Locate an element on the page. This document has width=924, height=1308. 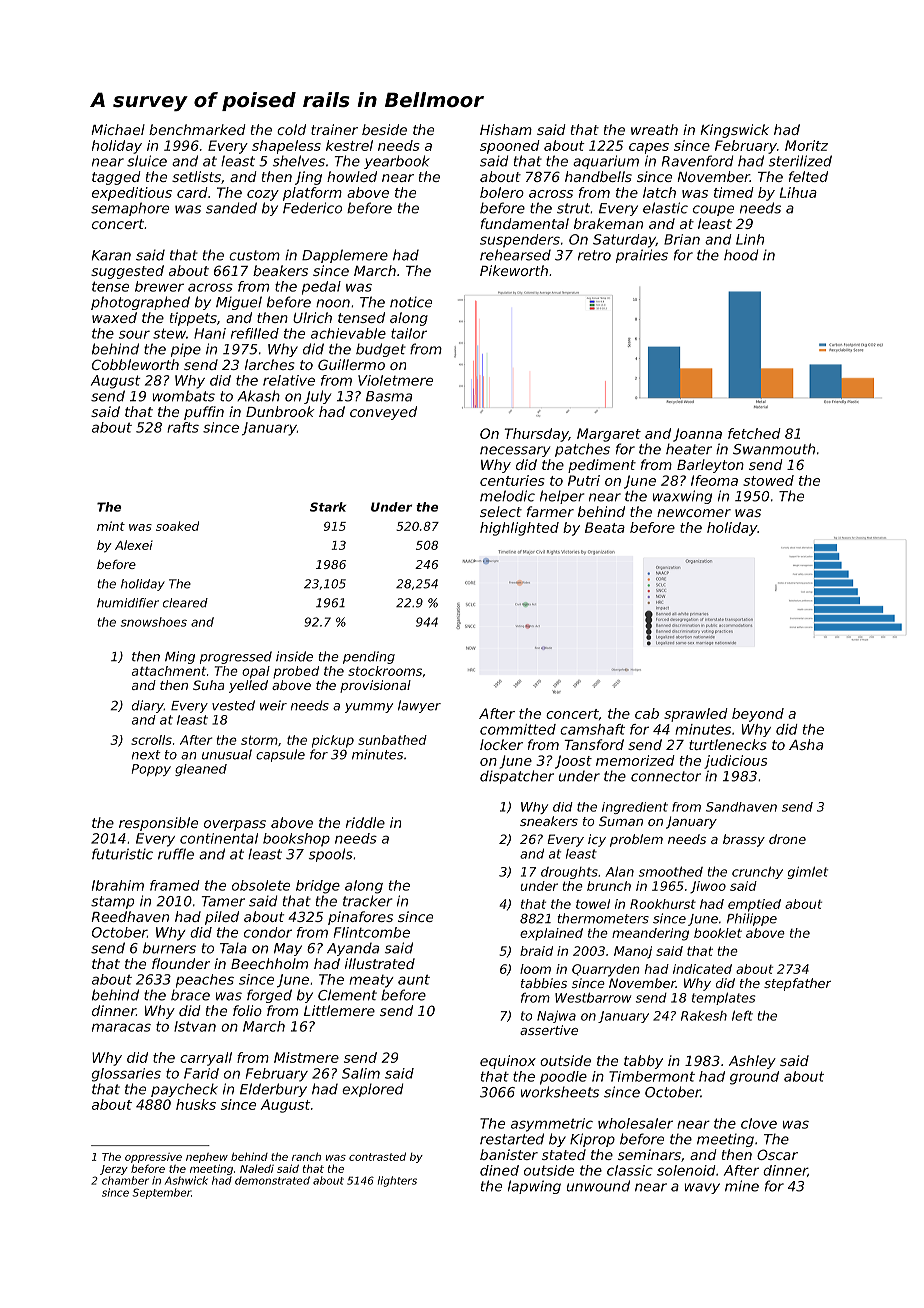
ingredient is located at coordinates (635, 808).
